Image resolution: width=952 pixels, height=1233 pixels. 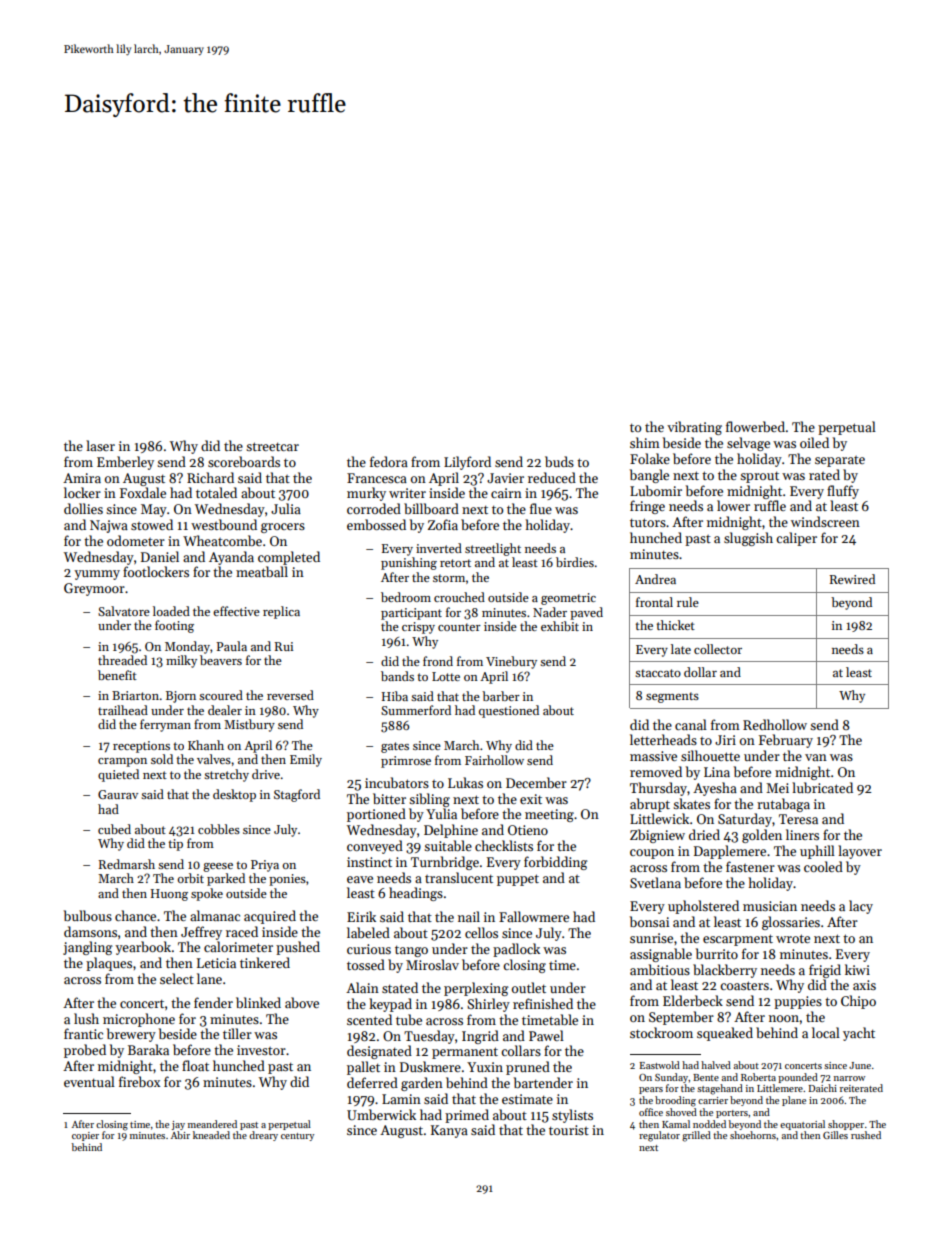 I want to click on February, so click(x=786, y=741).
